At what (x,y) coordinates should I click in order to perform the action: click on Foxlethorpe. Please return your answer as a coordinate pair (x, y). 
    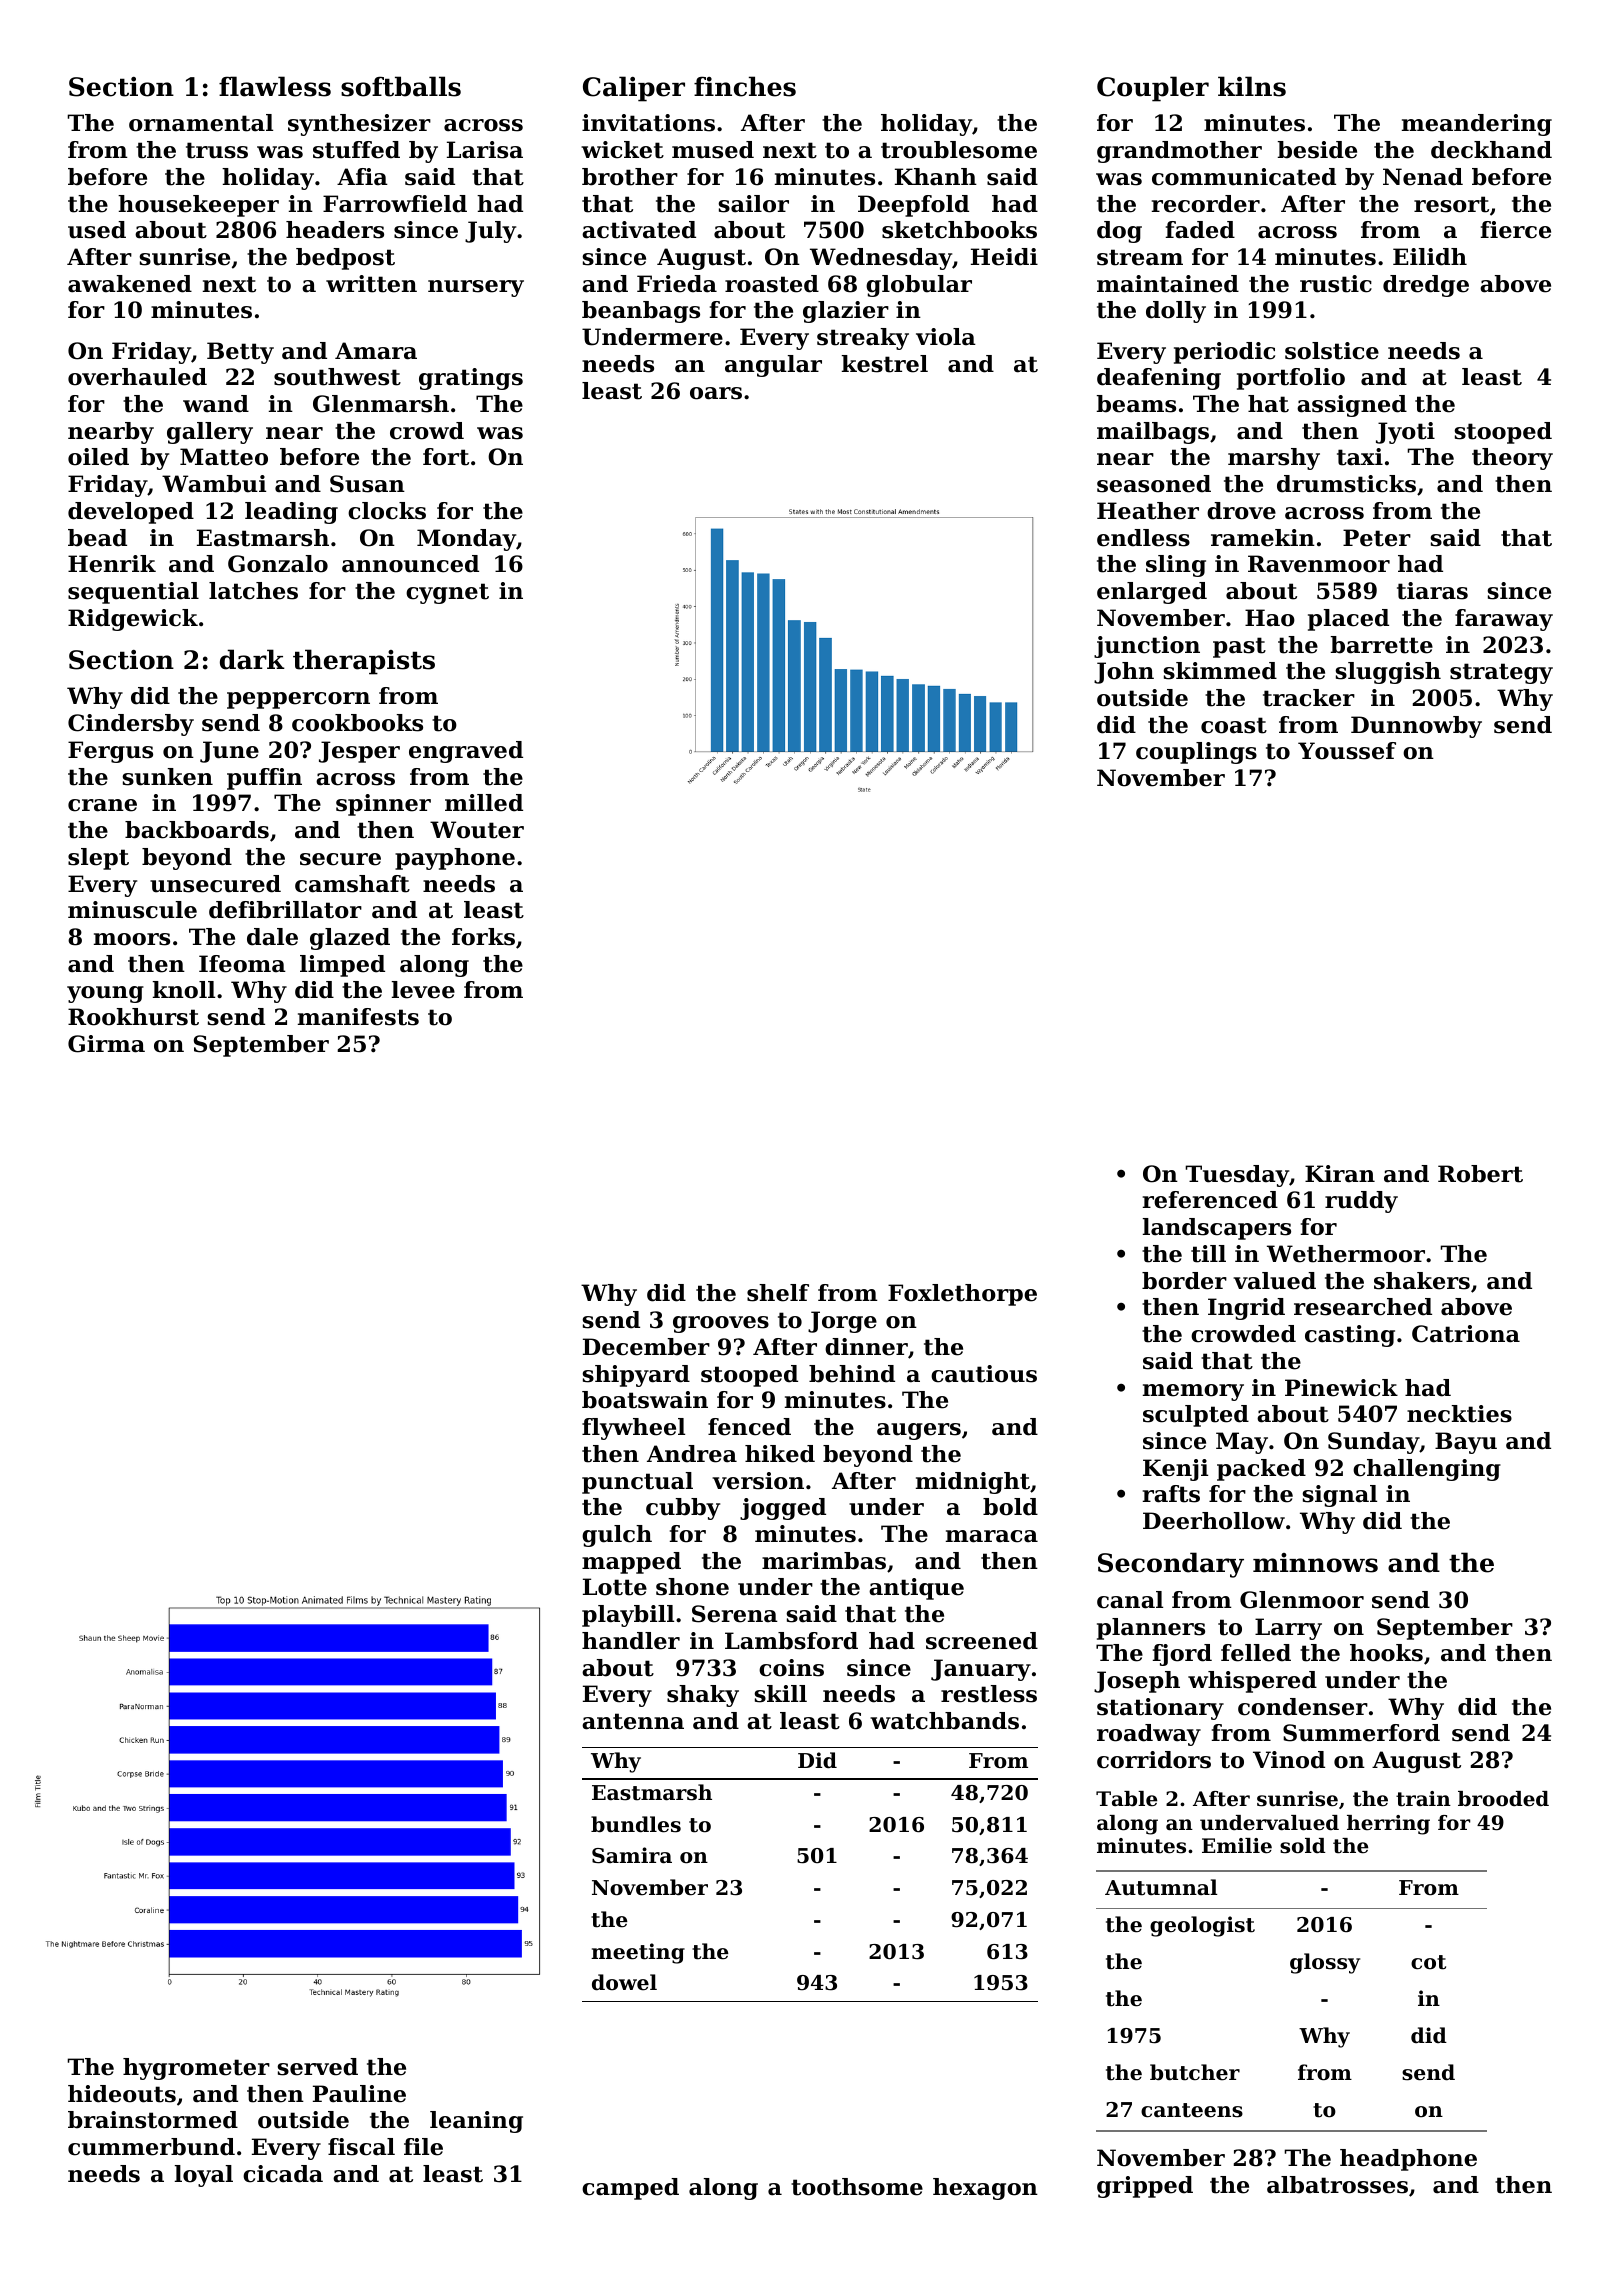
    Looking at the image, I should click on (962, 1295).
